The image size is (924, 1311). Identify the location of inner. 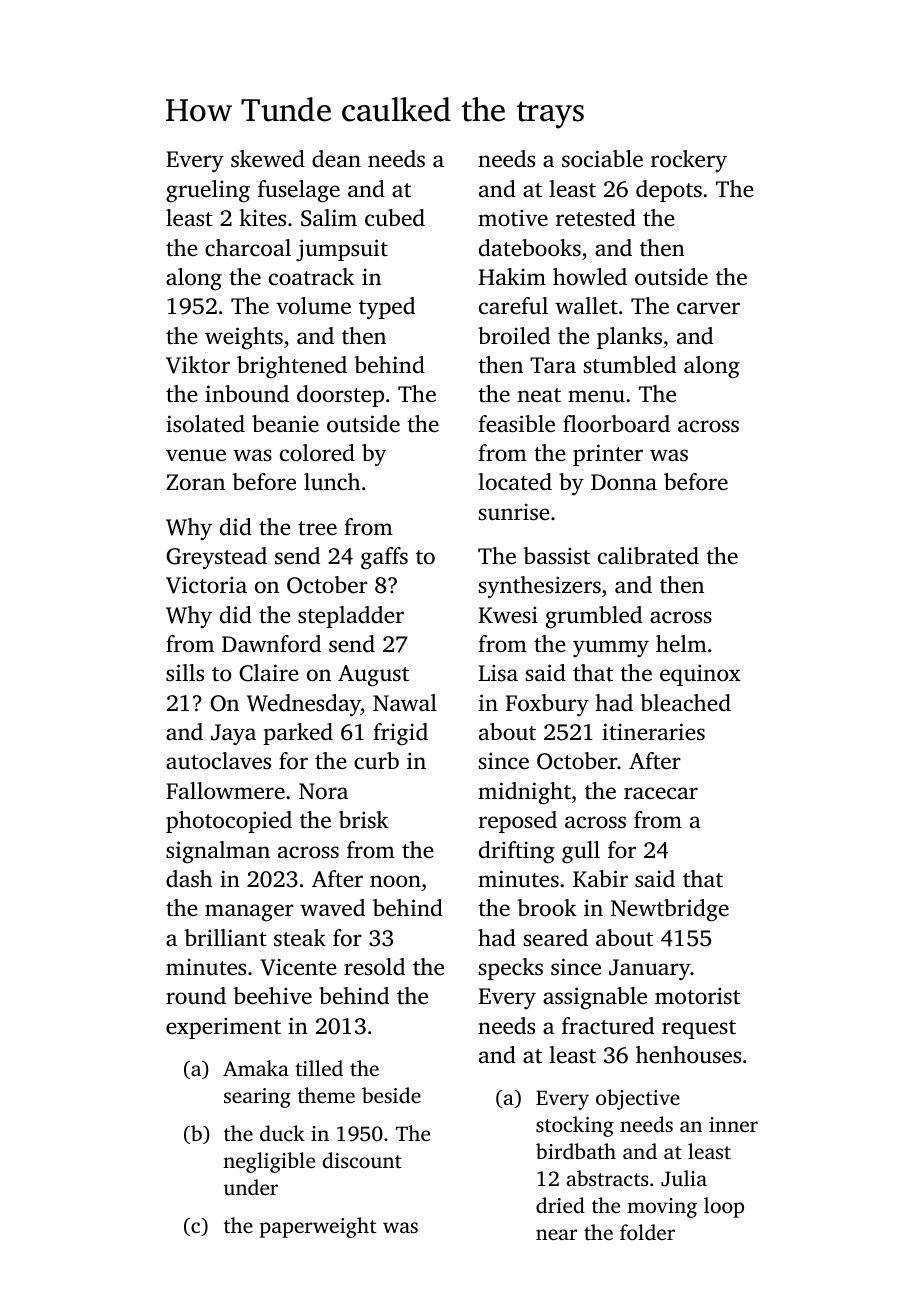
(733, 1124).
